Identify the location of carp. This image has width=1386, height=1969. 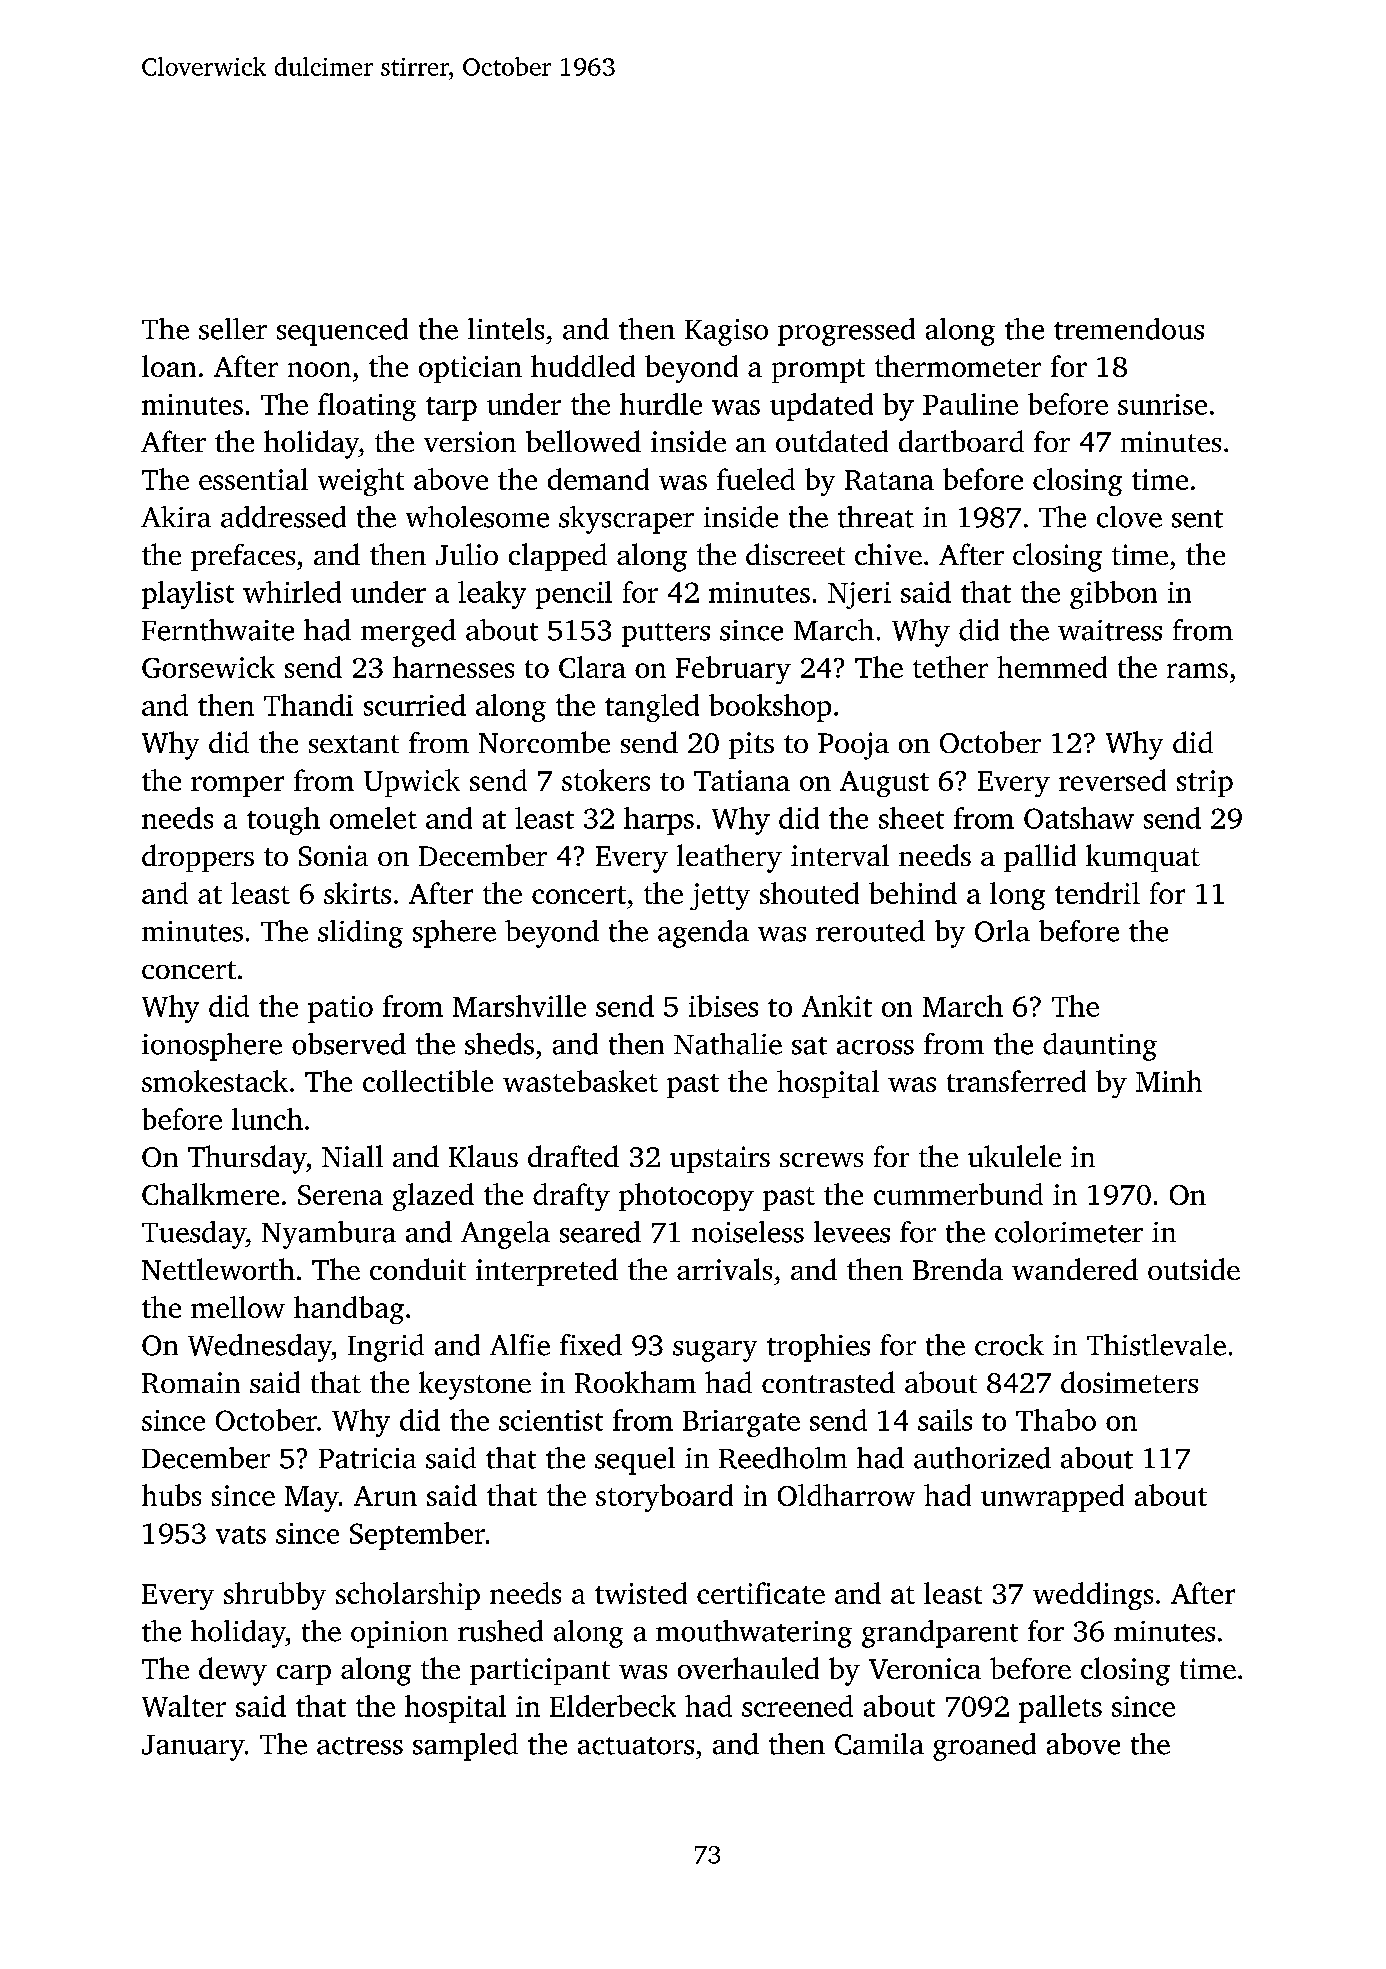
(304, 1675).
